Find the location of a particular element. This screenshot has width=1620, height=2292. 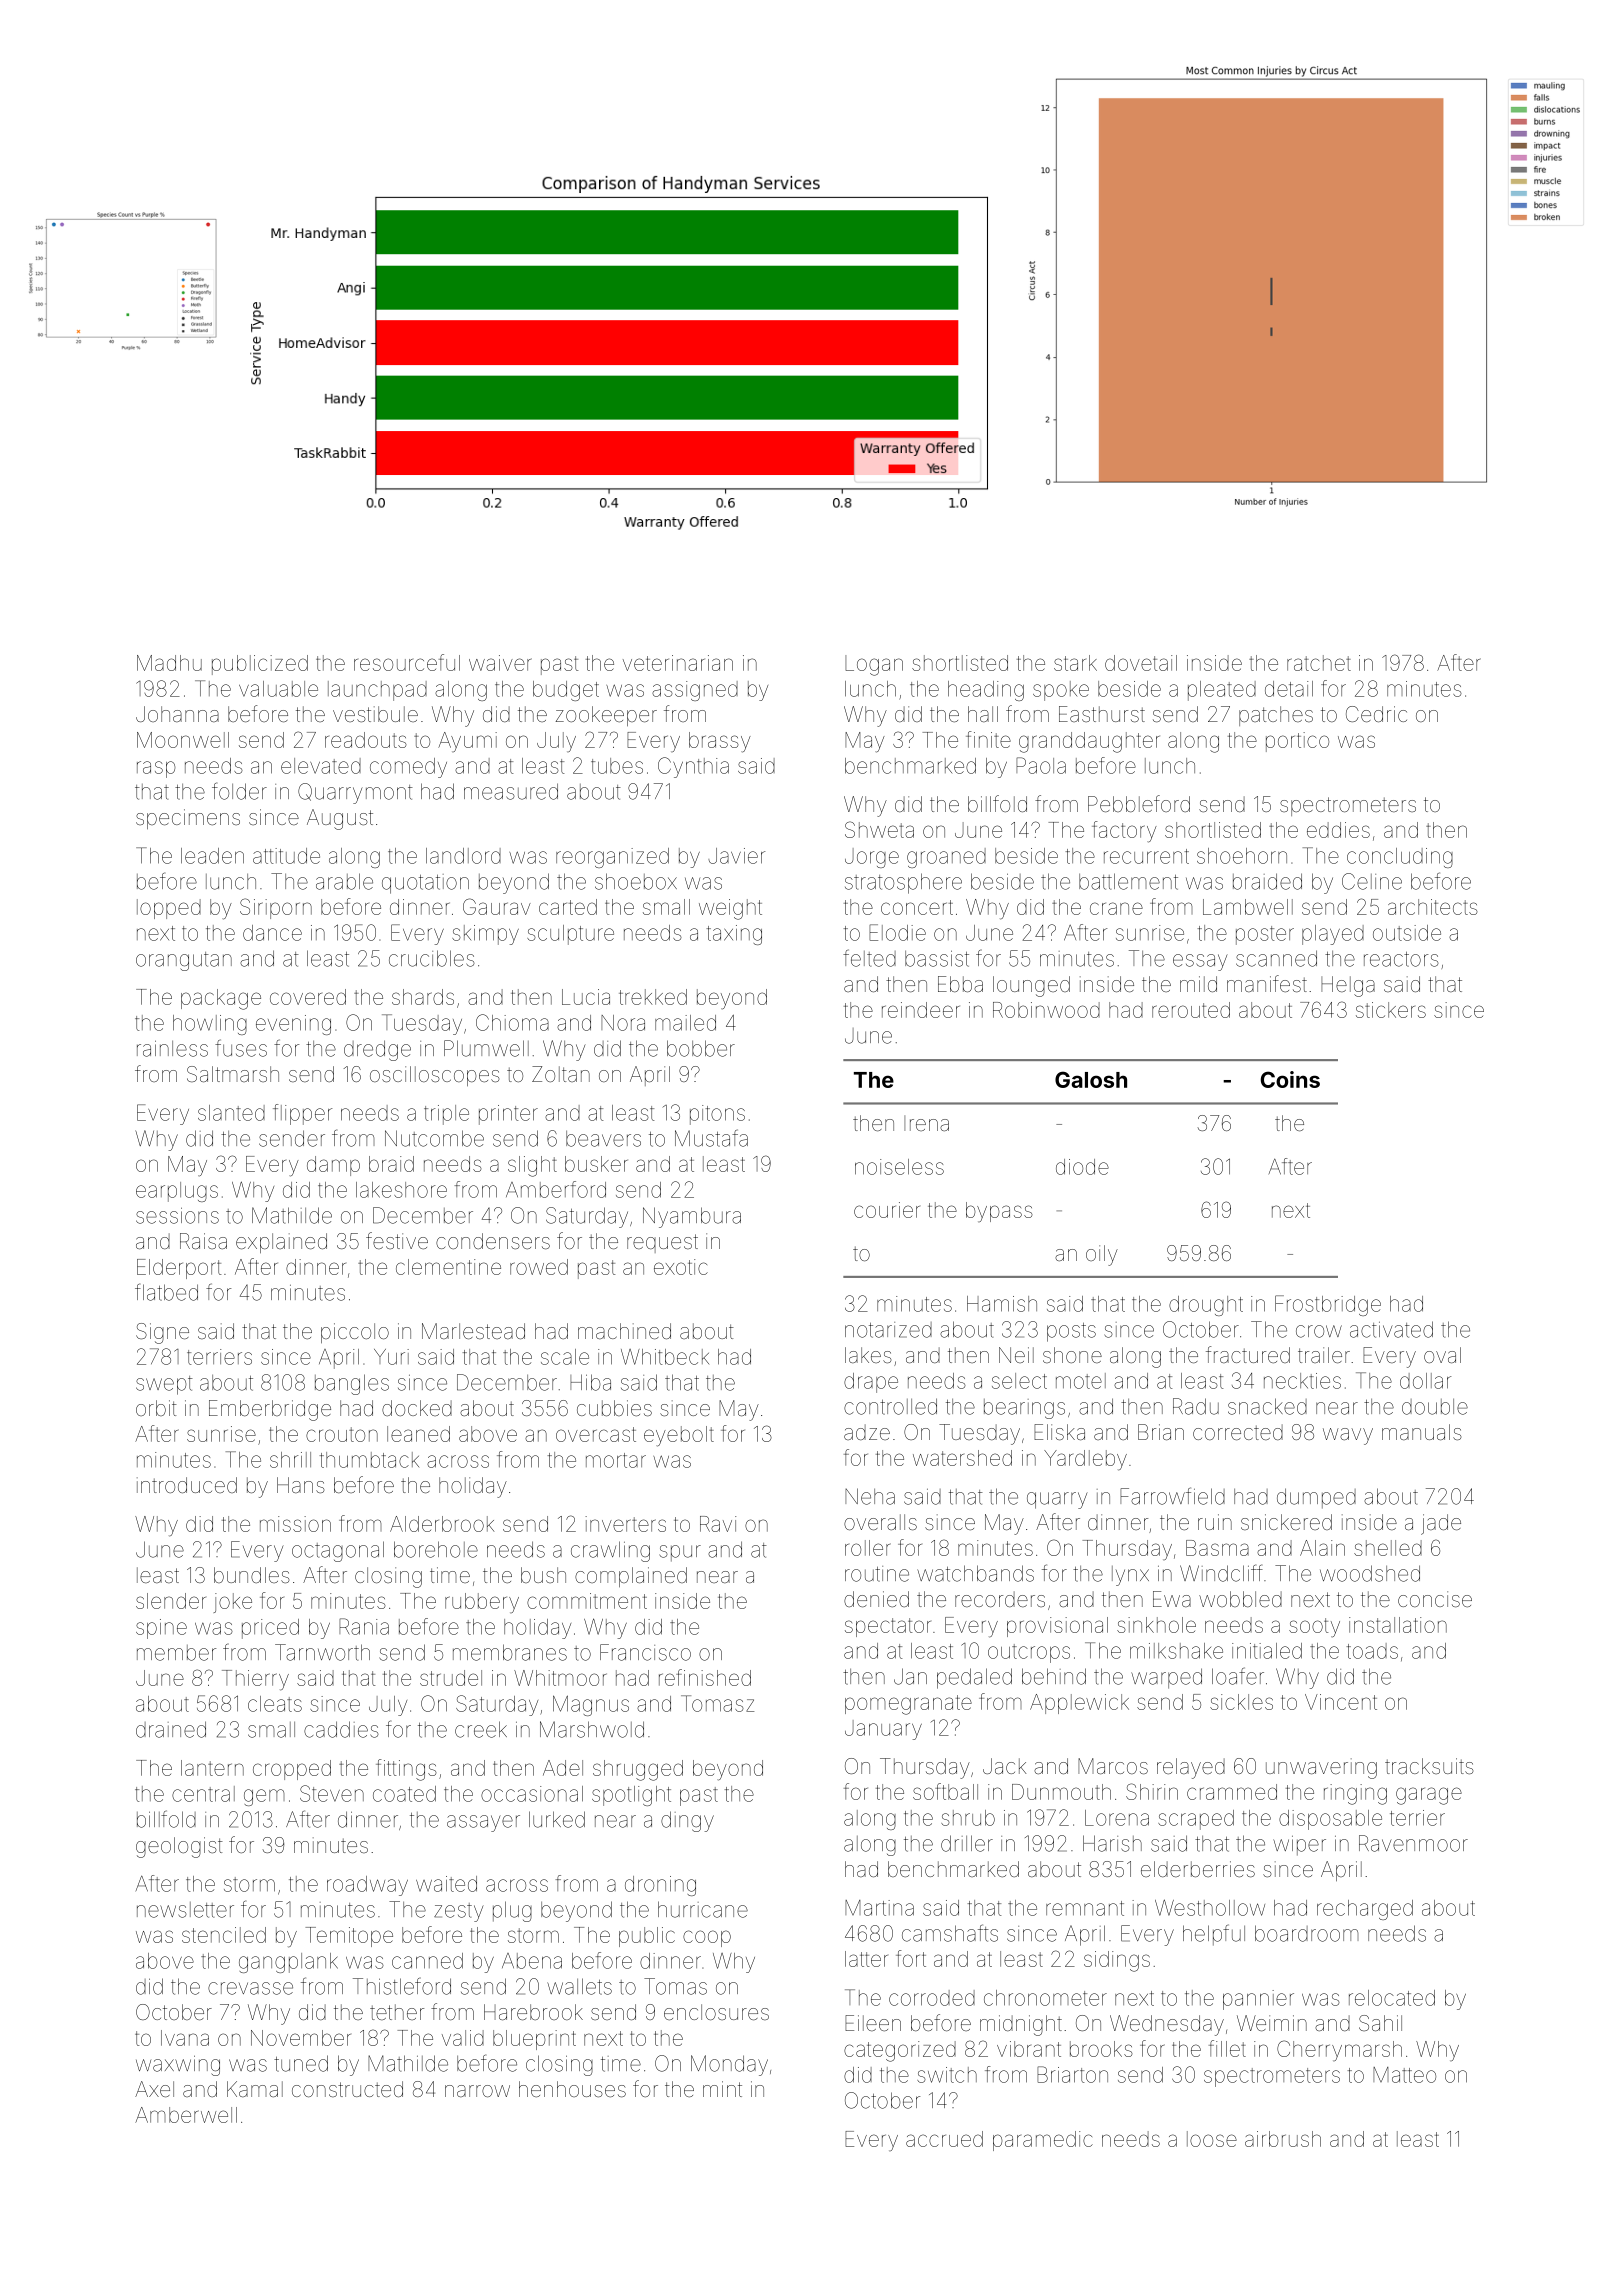

Amberwell is located at coordinates (186, 2115).
